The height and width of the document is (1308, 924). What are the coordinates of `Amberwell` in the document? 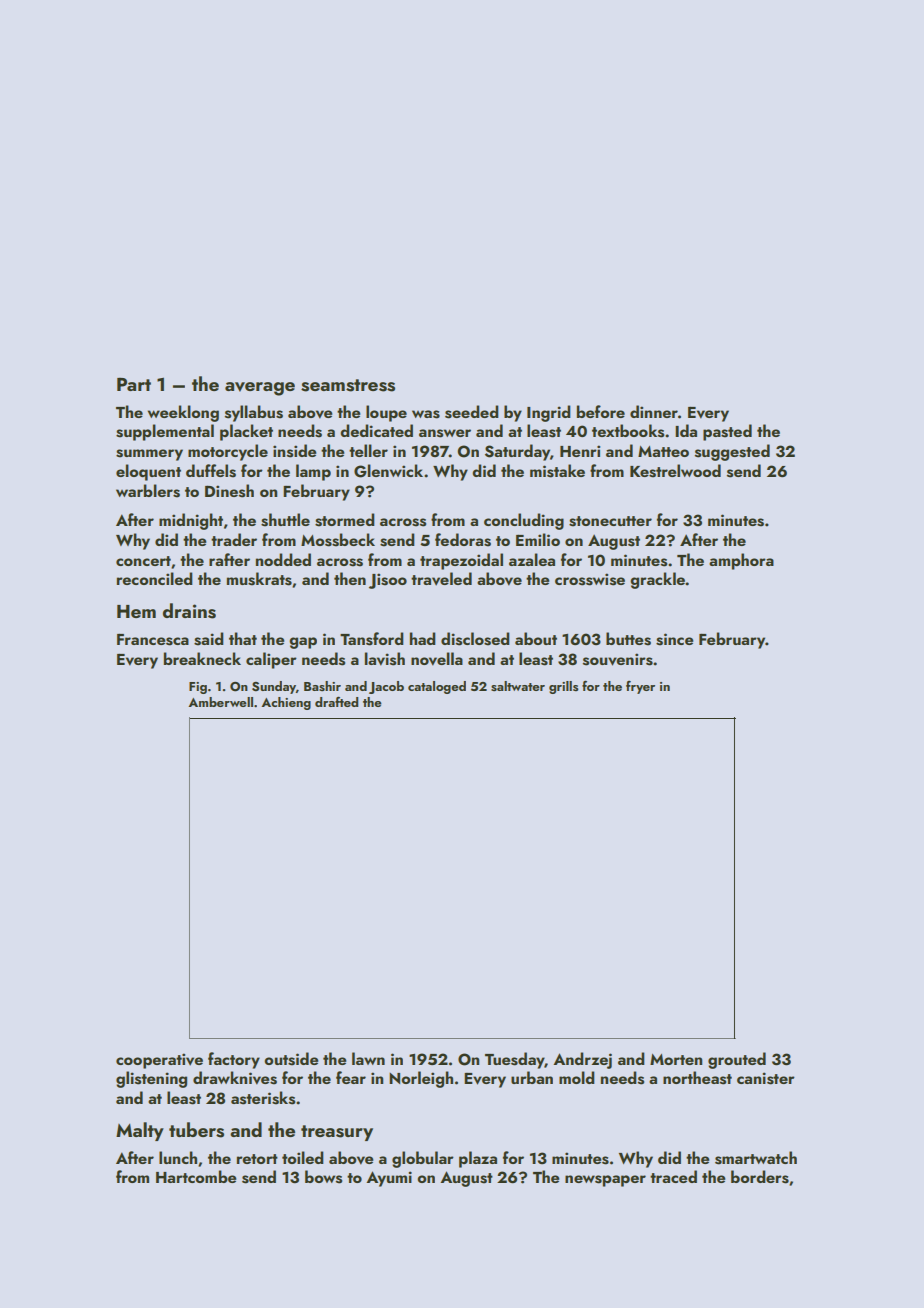 It's located at (220, 702).
